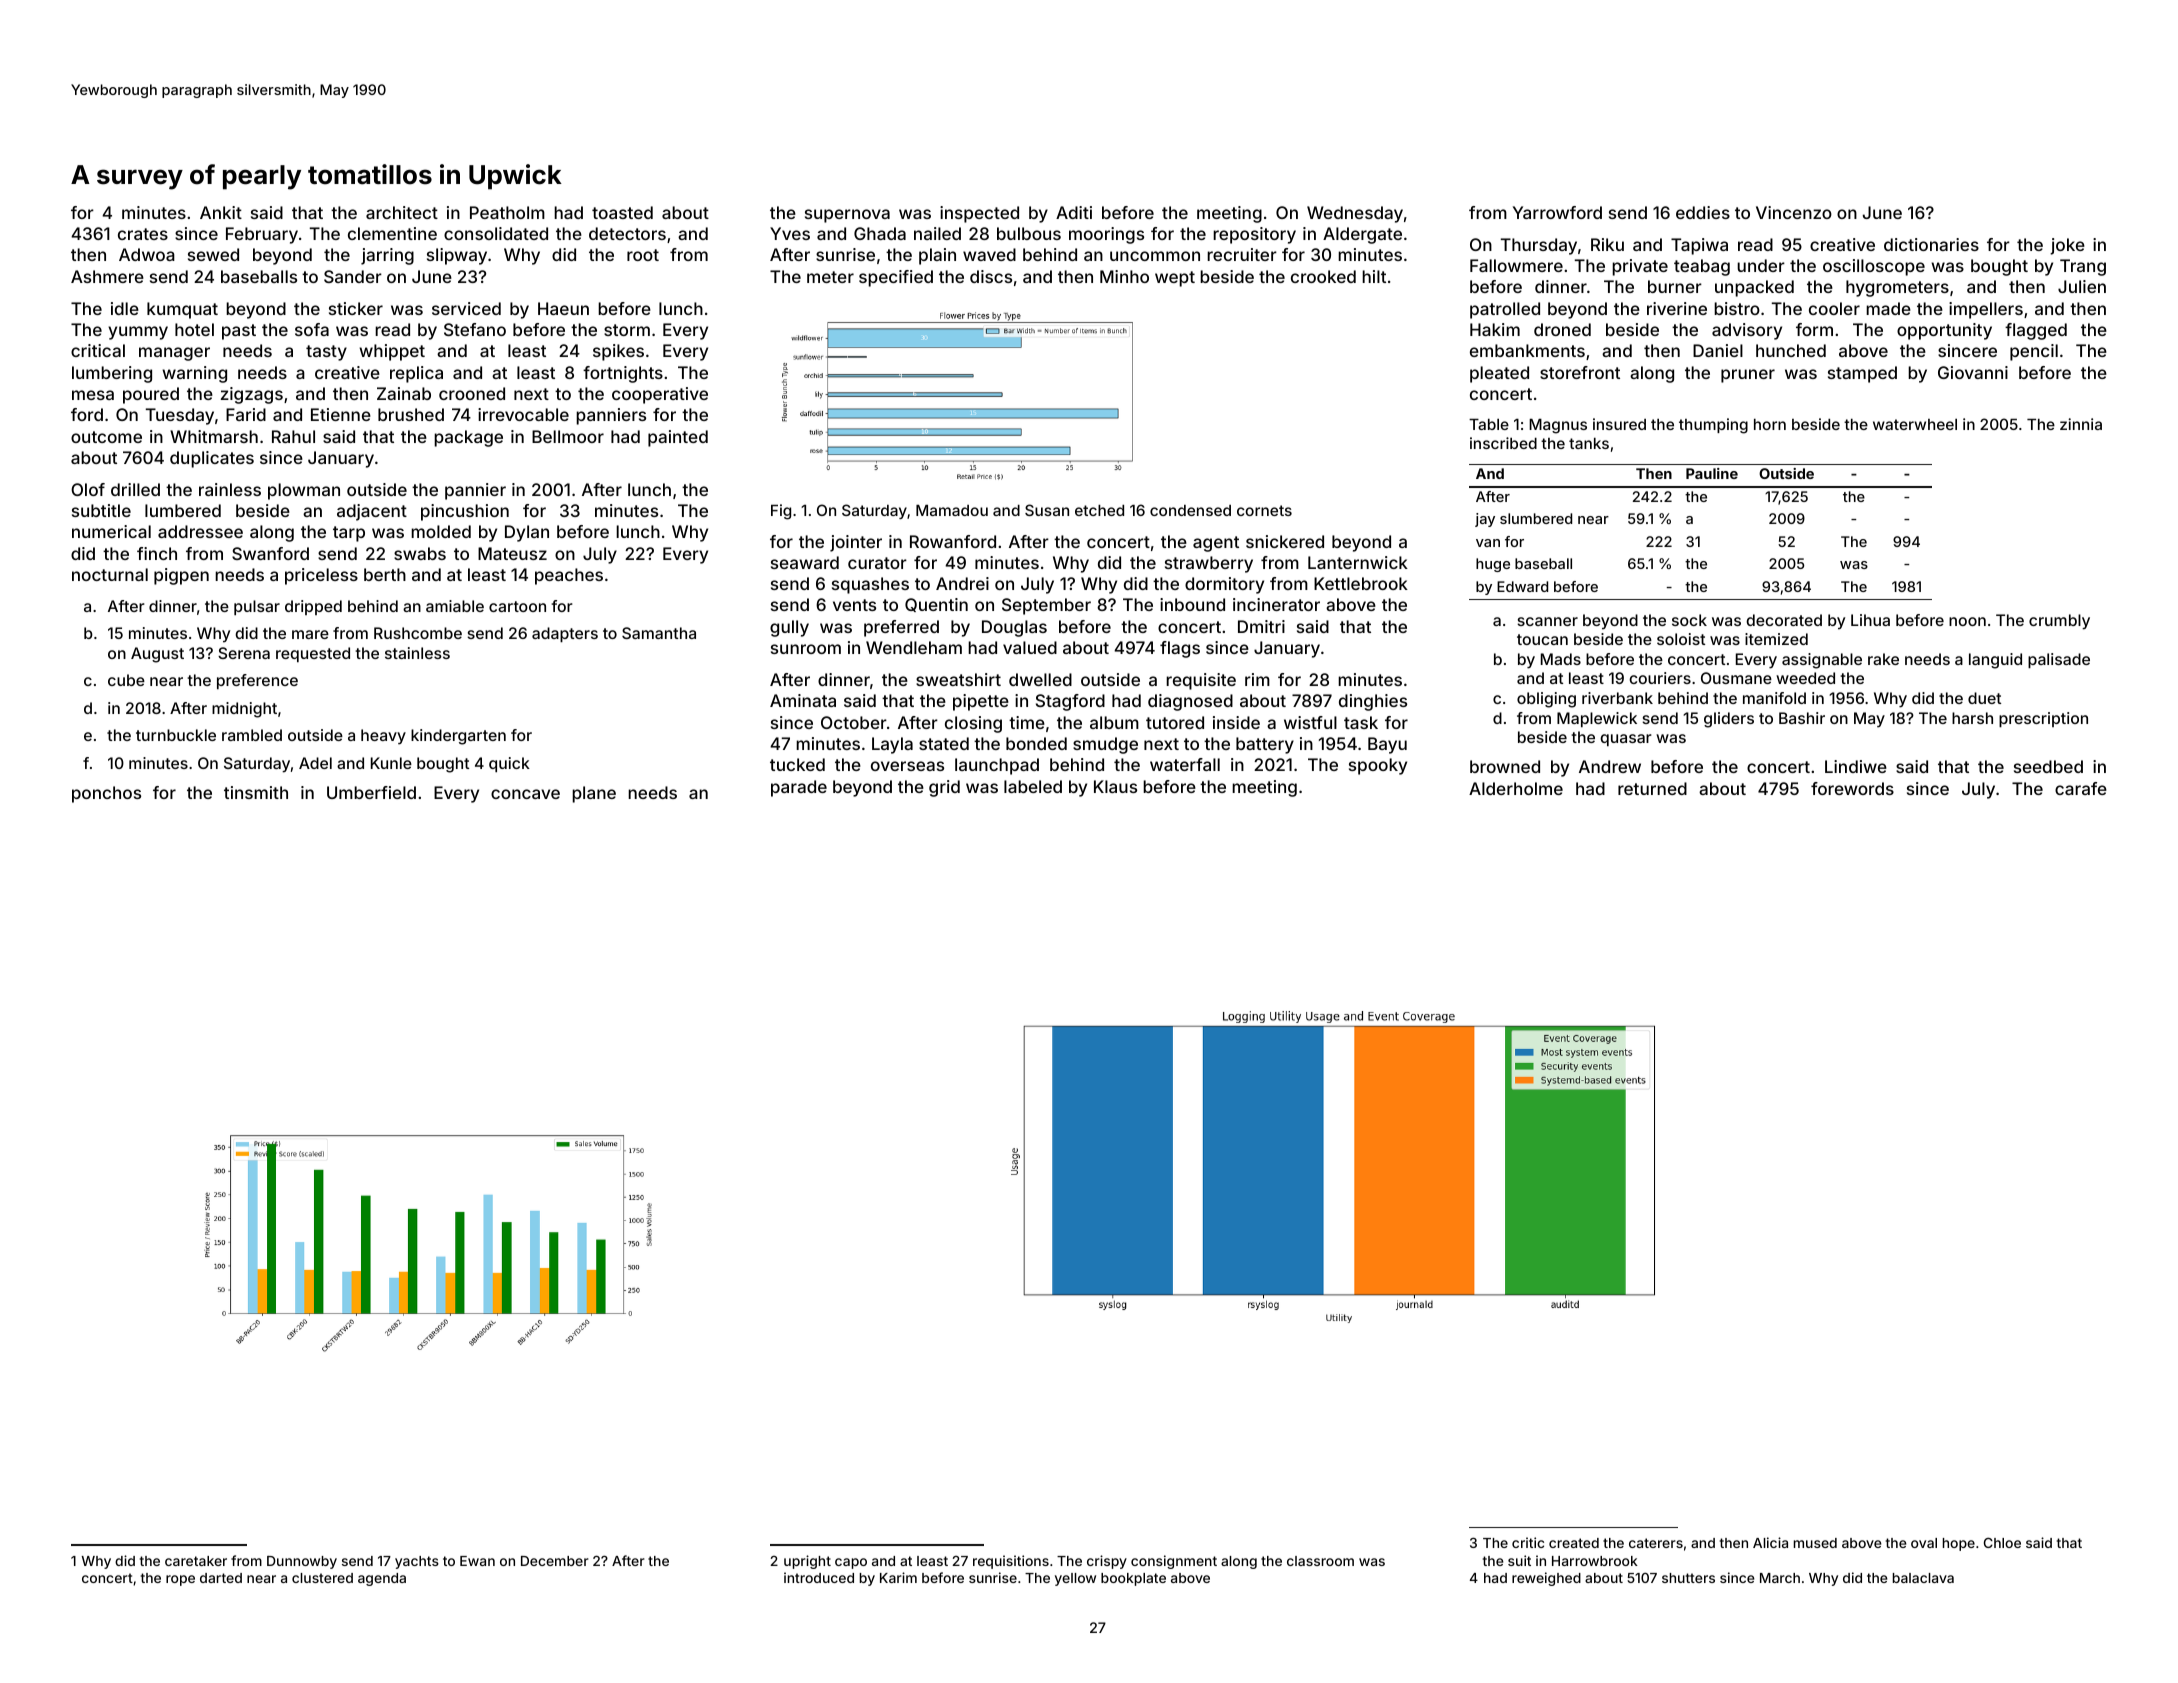  Describe the element at coordinates (176, 735) in the document. I see `turnbuckle` at that location.
